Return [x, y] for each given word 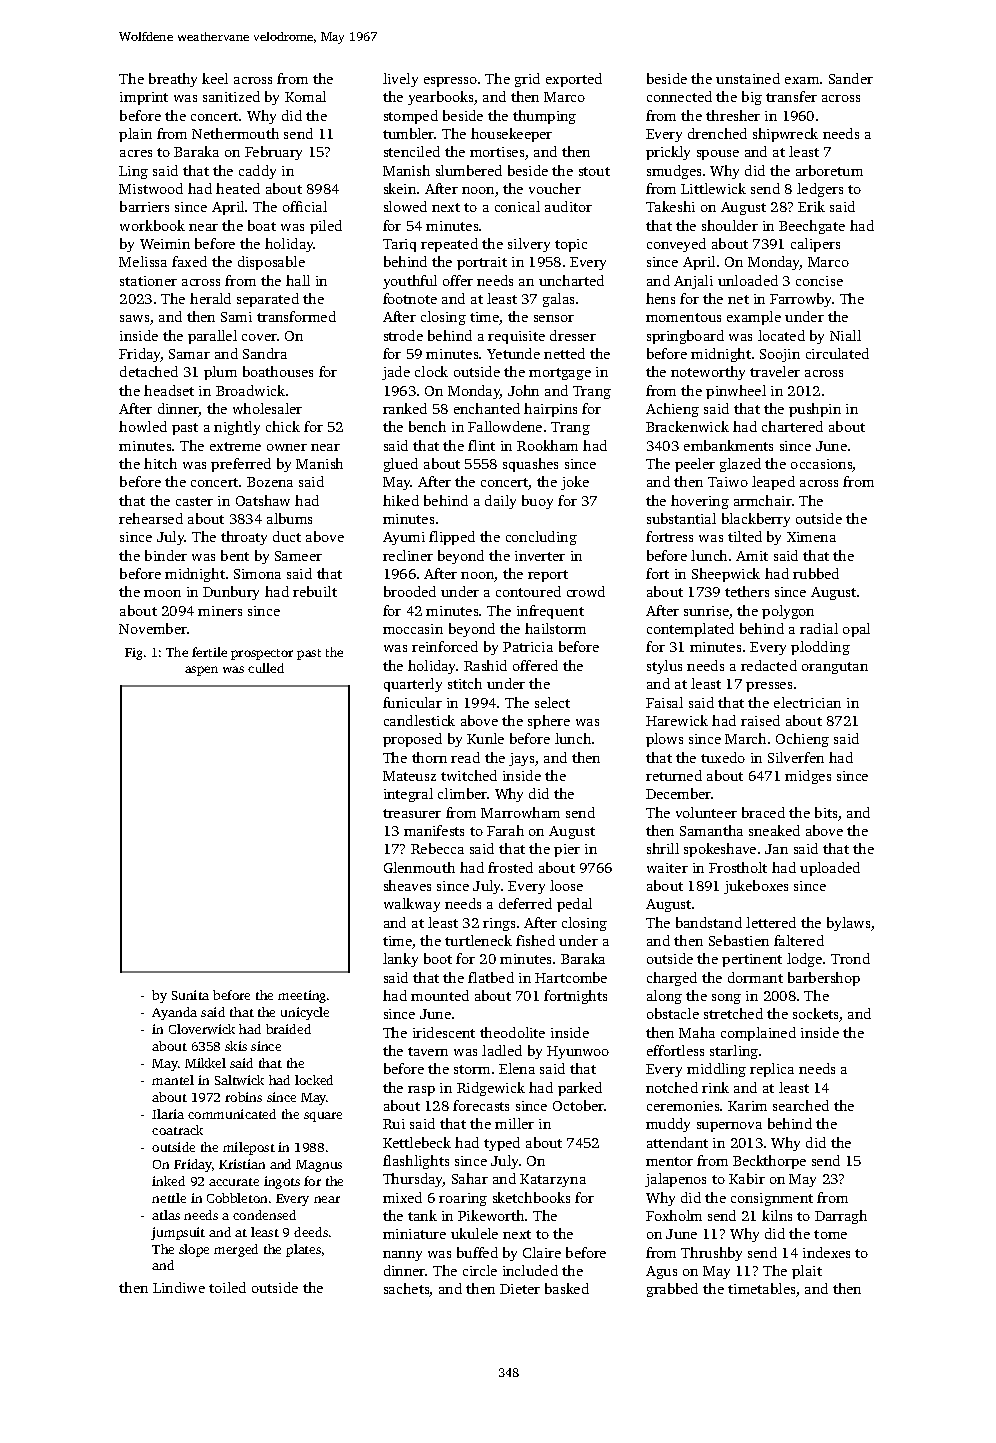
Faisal [664, 702]
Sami [236, 317]
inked [168, 1181]
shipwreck [785, 135]
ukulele [474, 1233]
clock [431, 371]
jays [521, 759]
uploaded [830, 869]
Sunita [190, 995]
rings [499, 924]
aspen [201, 671]
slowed [405, 206]
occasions [822, 465]
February [273, 153]
